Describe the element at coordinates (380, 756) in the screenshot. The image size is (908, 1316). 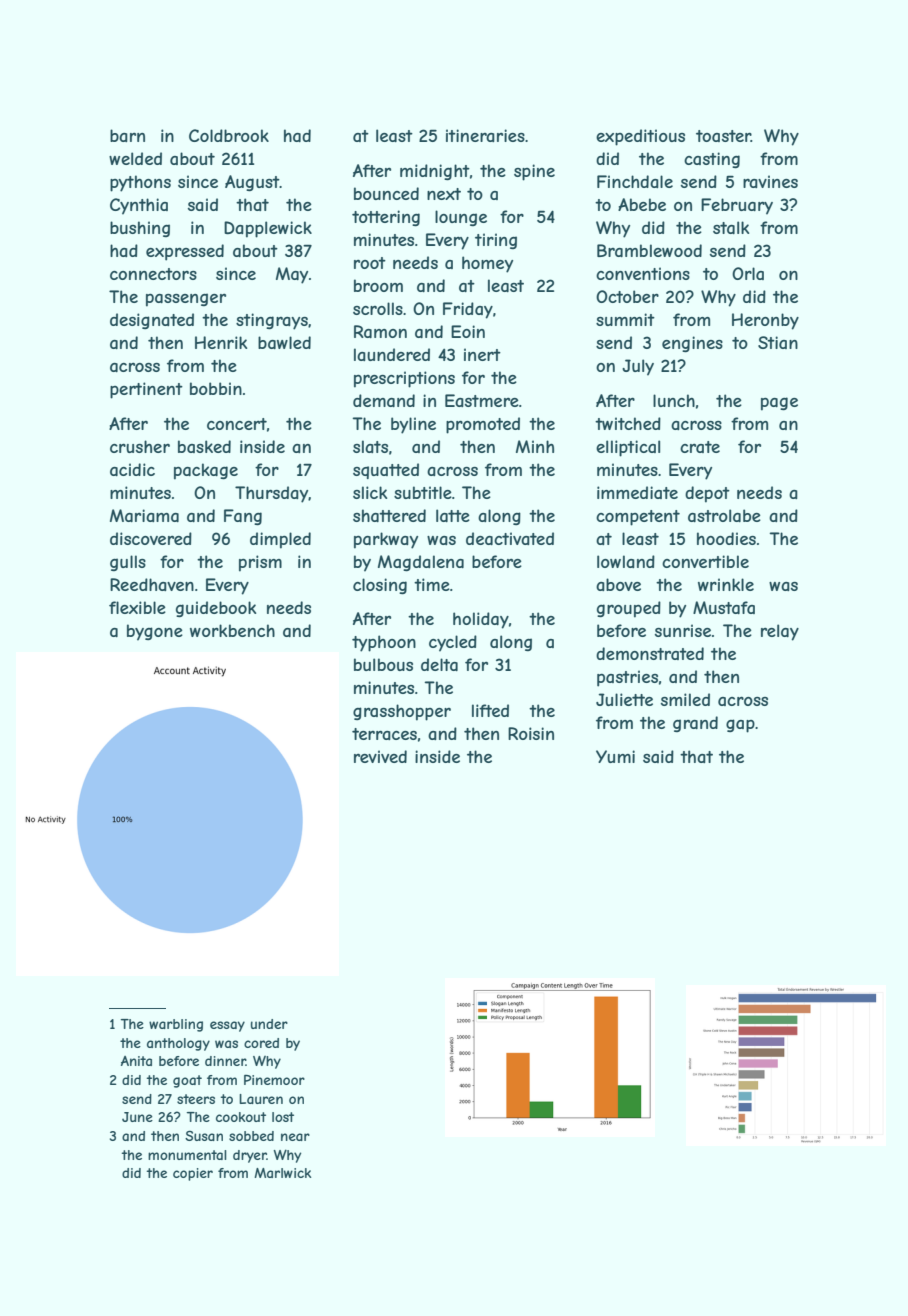
I see `revived` at that location.
